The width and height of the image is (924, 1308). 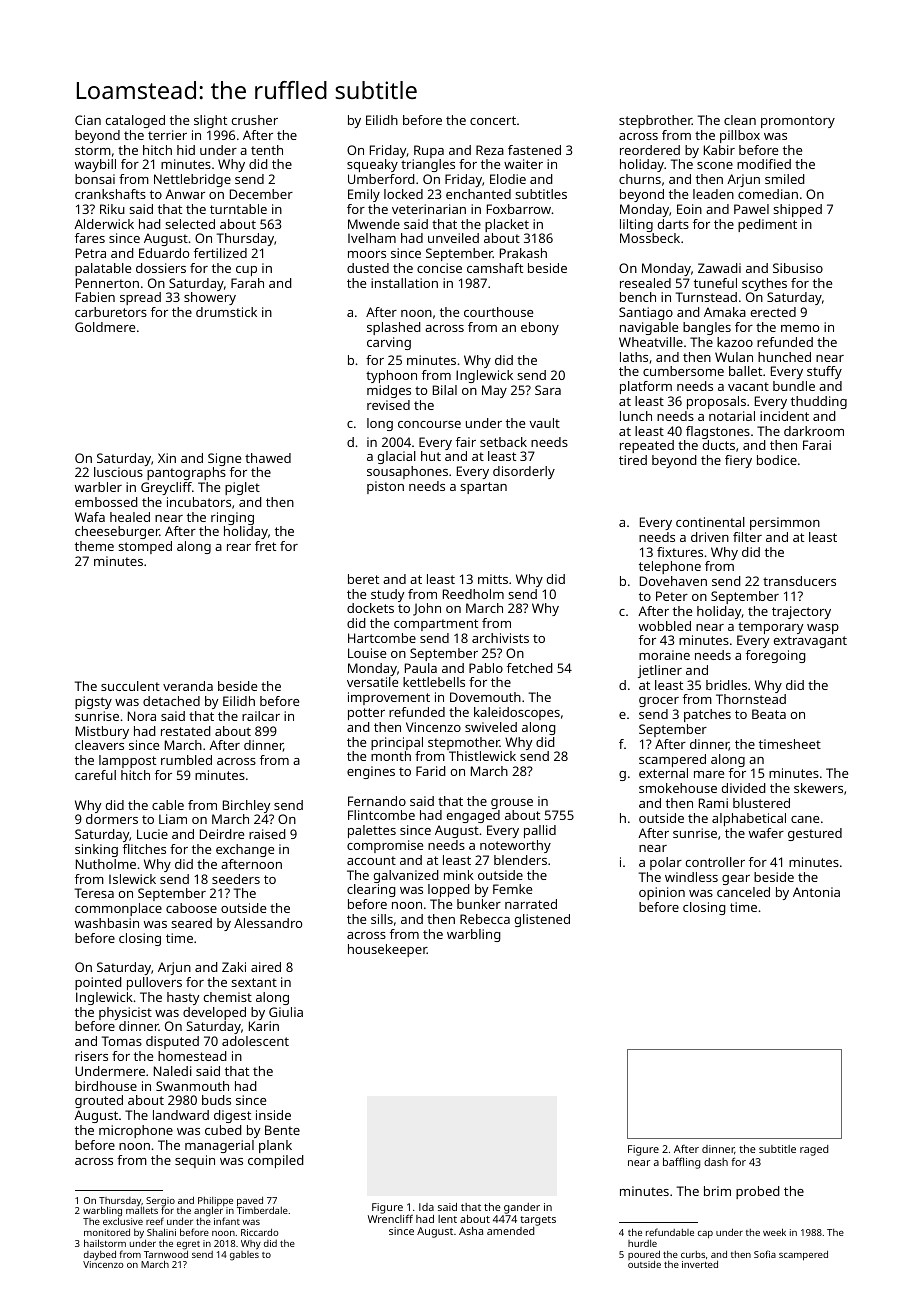 I want to click on Reza, so click(x=490, y=150).
